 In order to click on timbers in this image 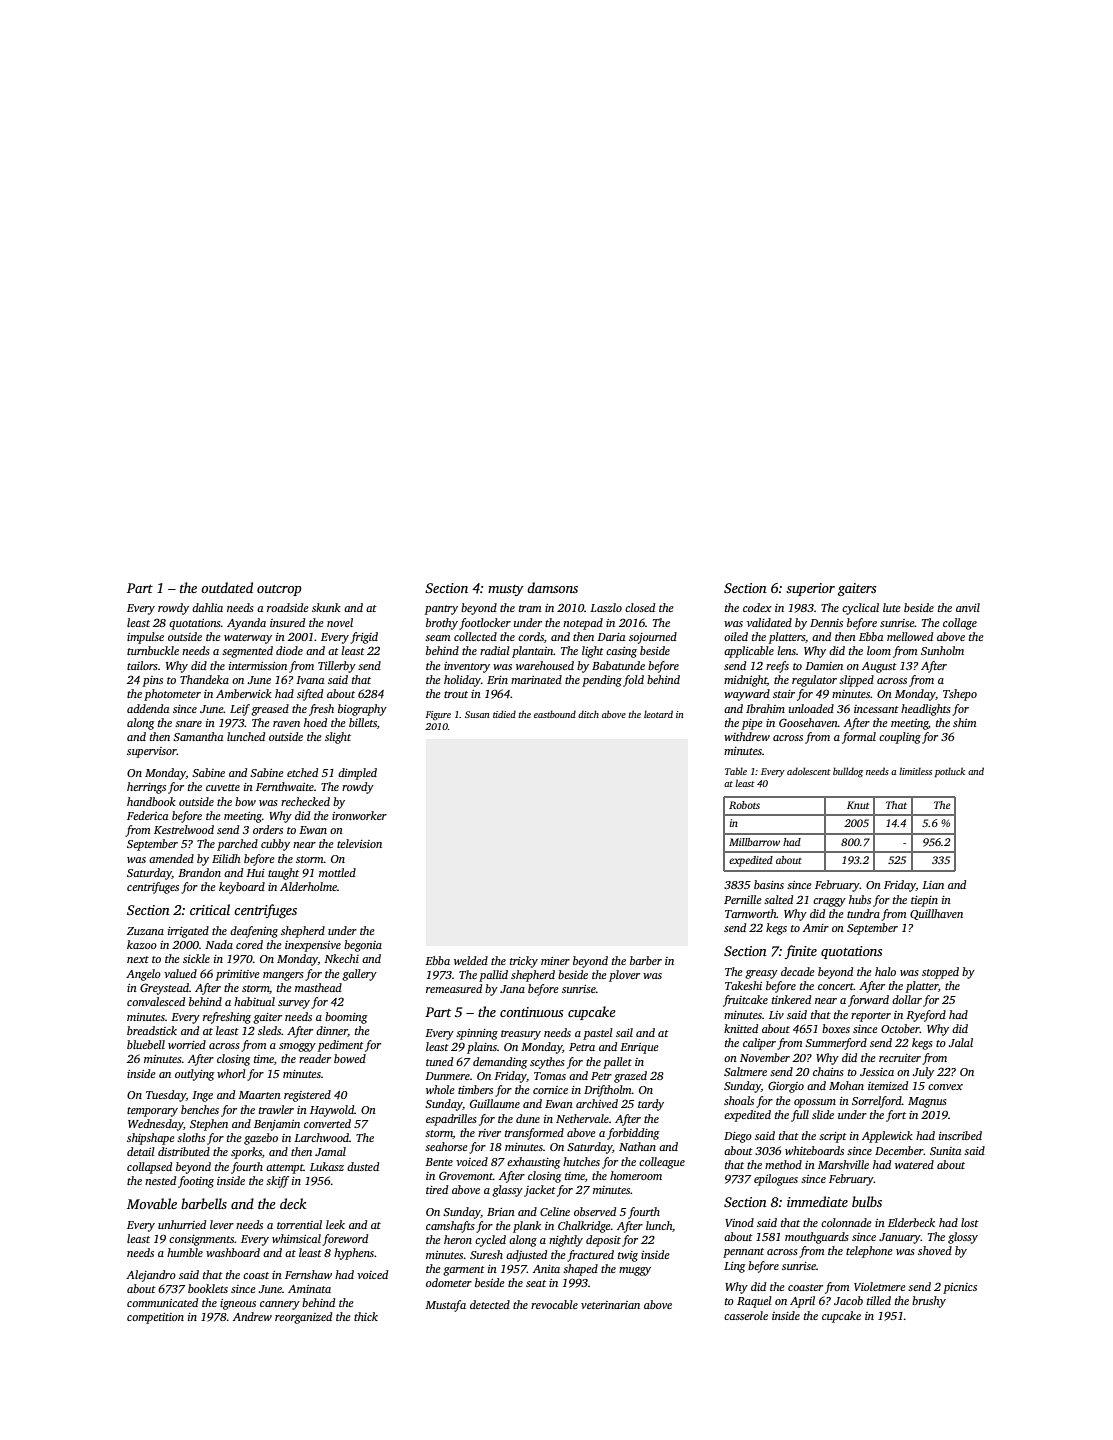, I will do `click(475, 1089)`.
